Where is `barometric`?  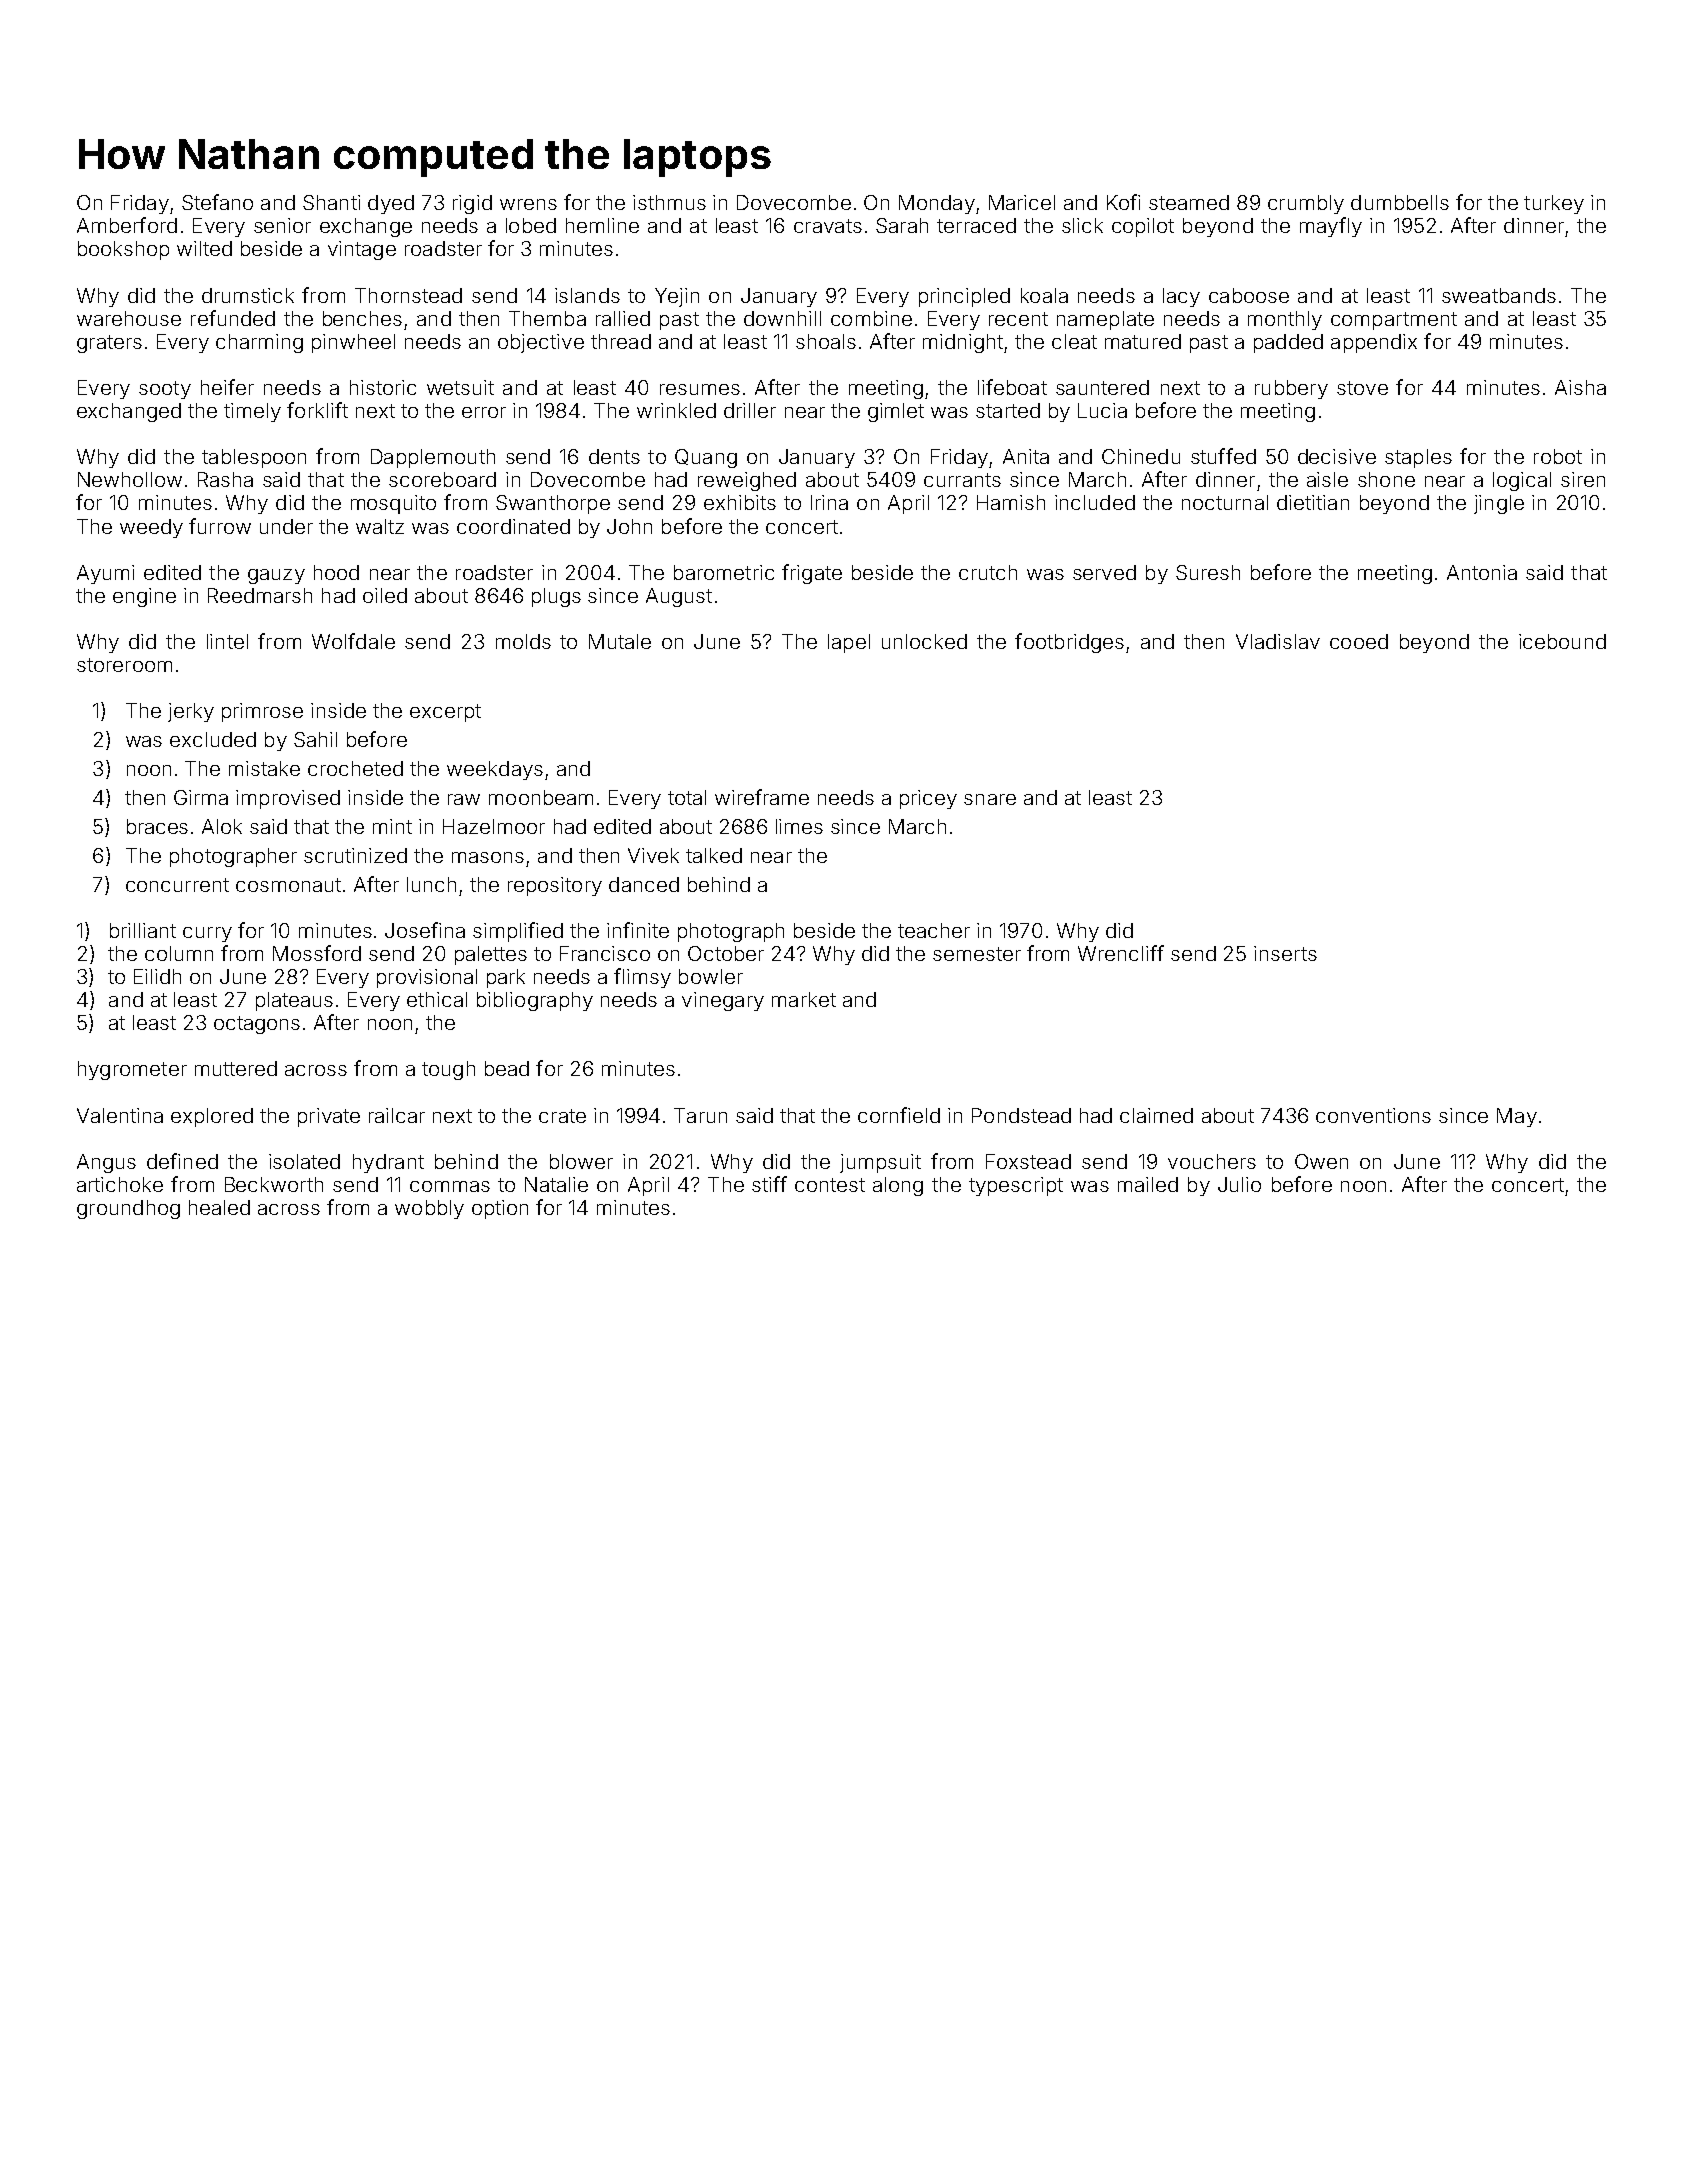 barometric is located at coordinates (724, 572).
